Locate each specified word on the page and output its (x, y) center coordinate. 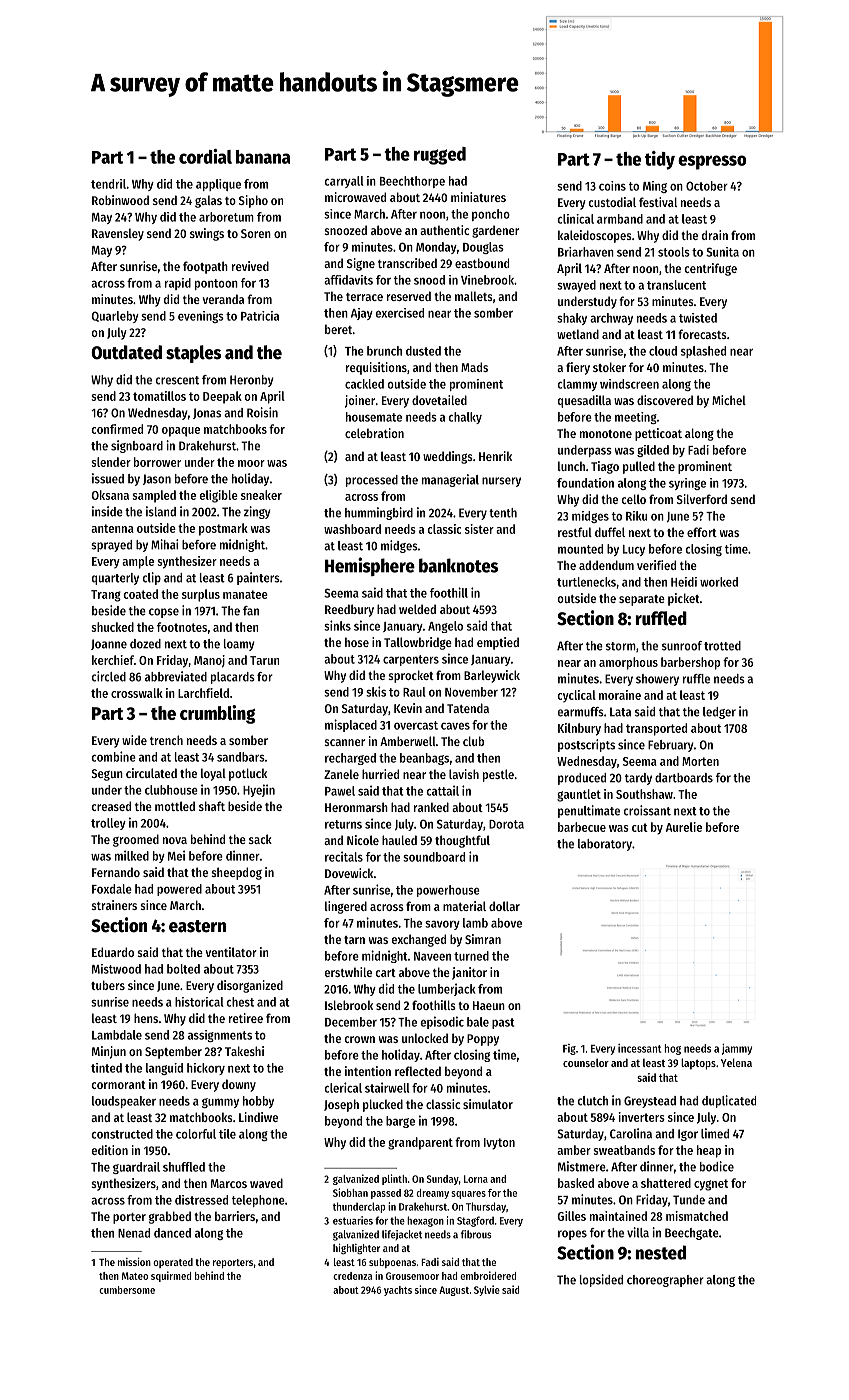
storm (621, 646)
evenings (201, 317)
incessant (639, 1048)
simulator (488, 1104)
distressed (201, 1200)
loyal (213, 774)
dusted (423, 351)
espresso (712, 162)
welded (417, 609)
